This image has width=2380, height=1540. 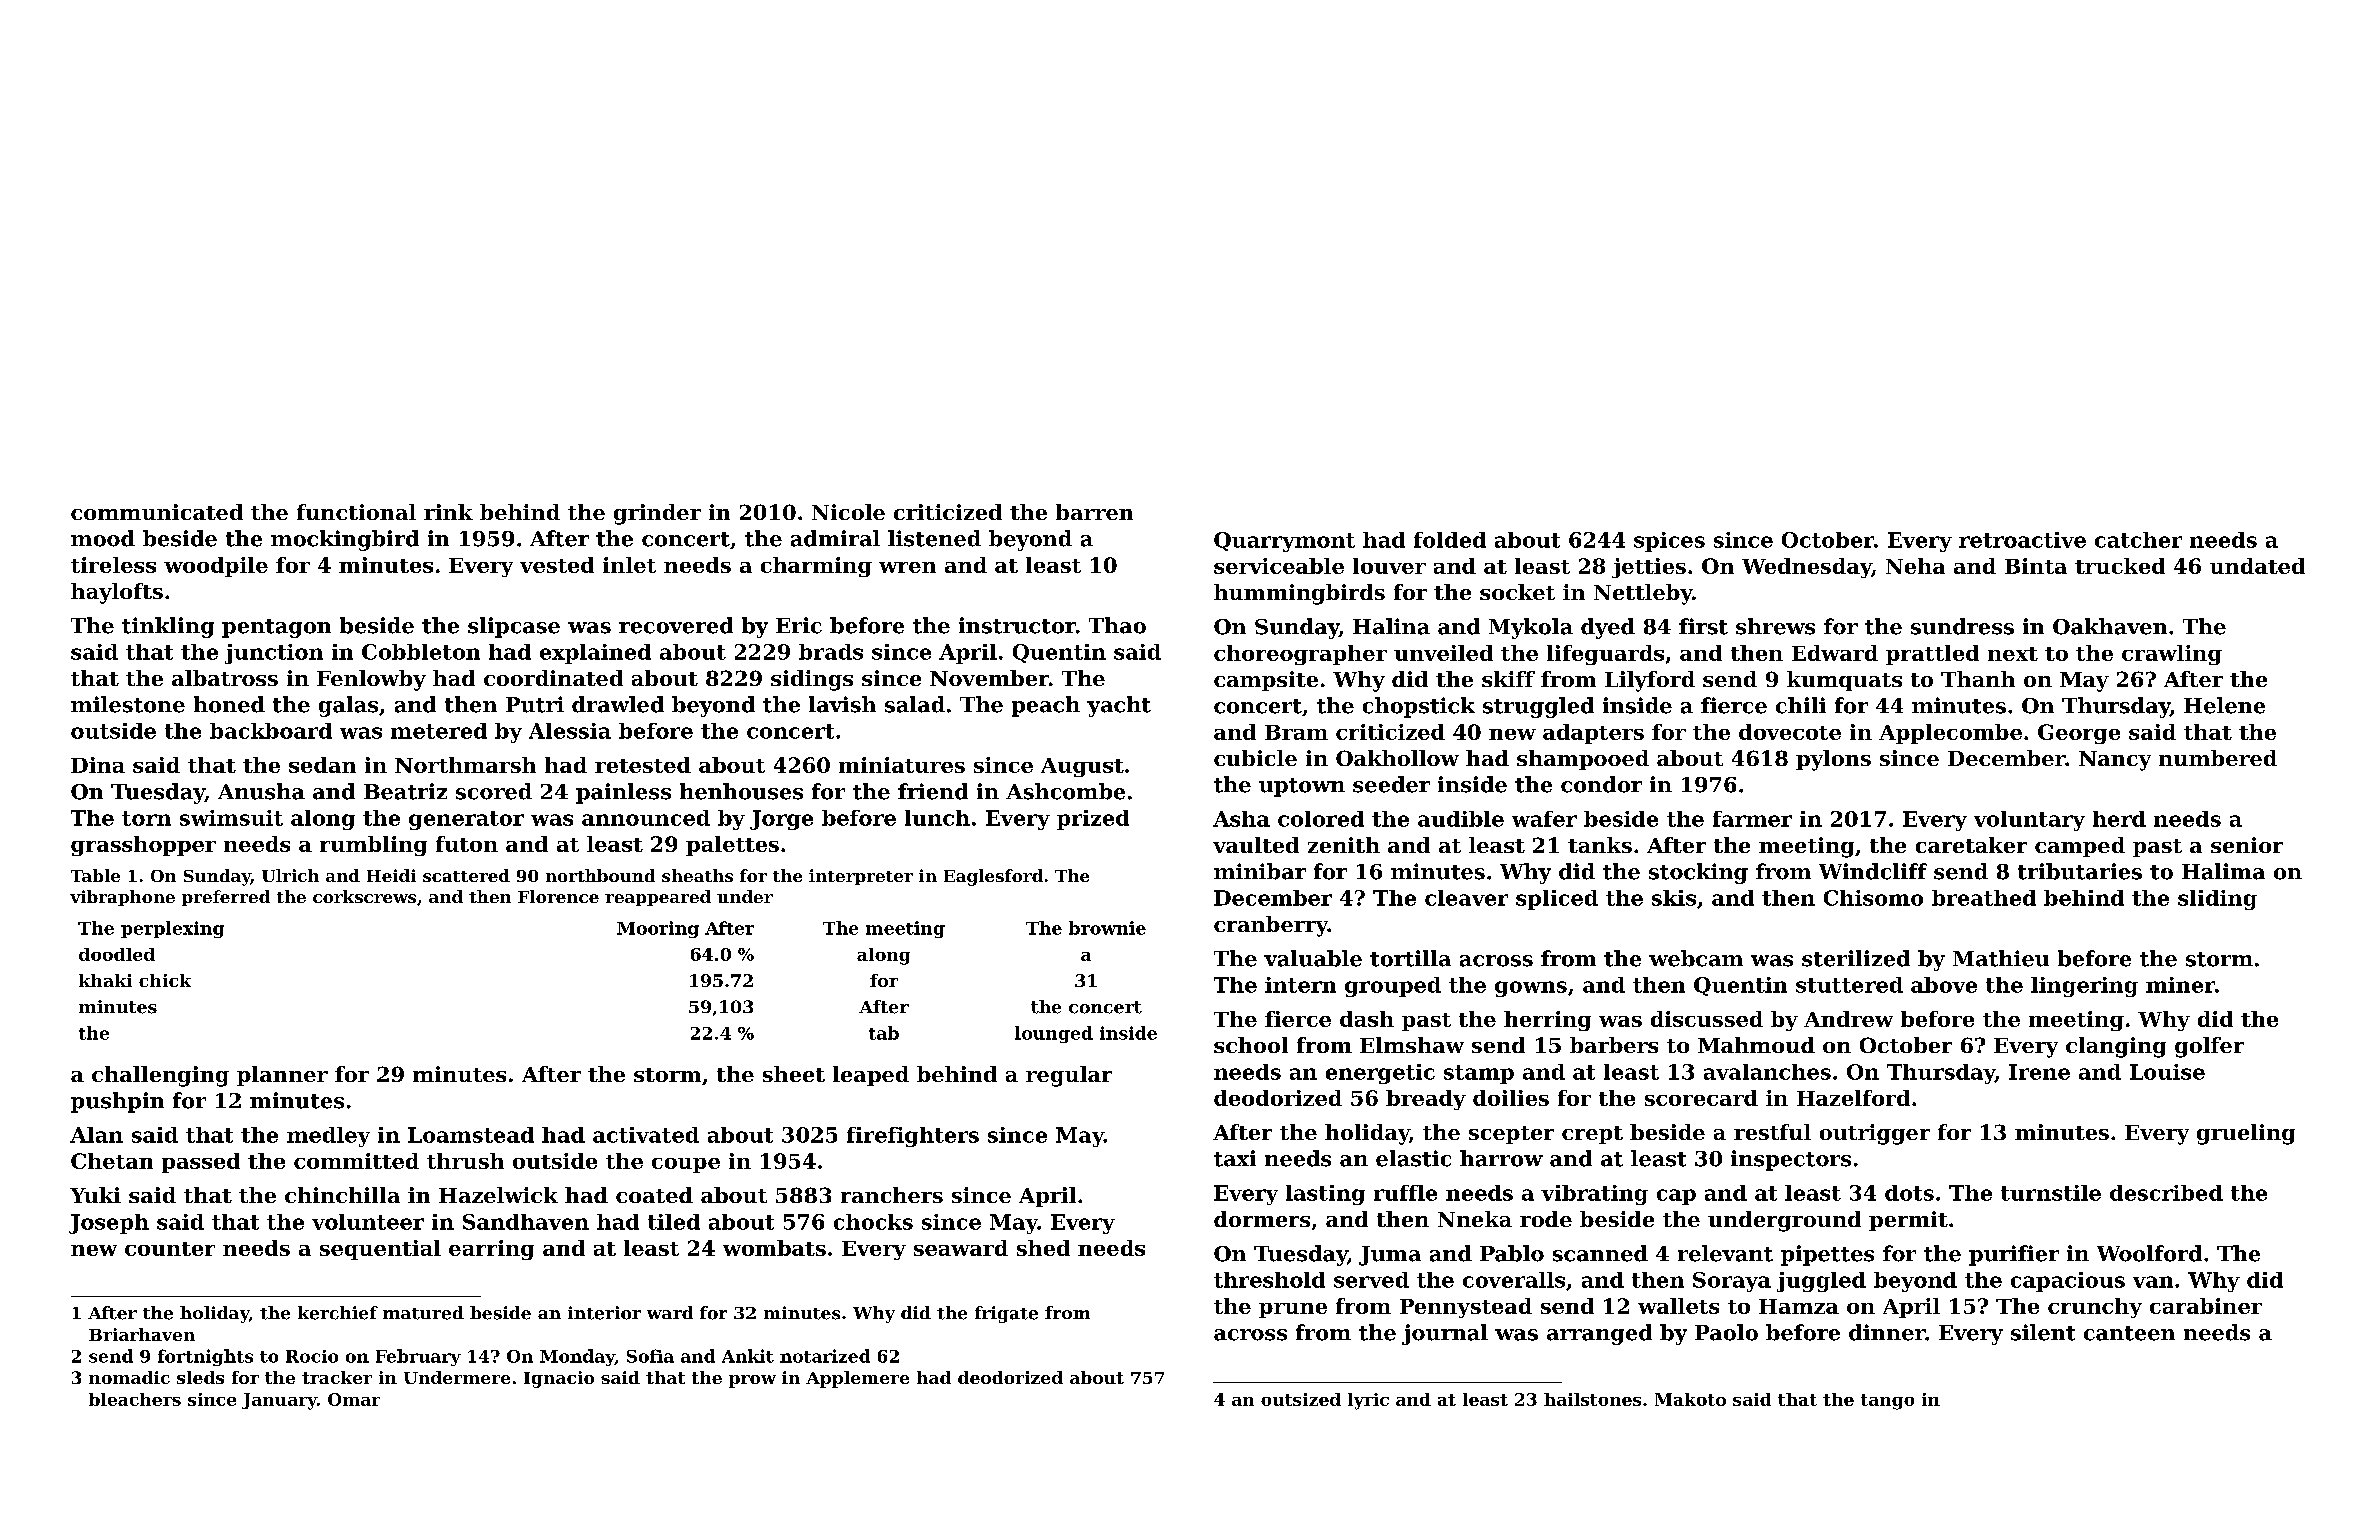 I want to click on Nicole, so click(x=848, y=512).
